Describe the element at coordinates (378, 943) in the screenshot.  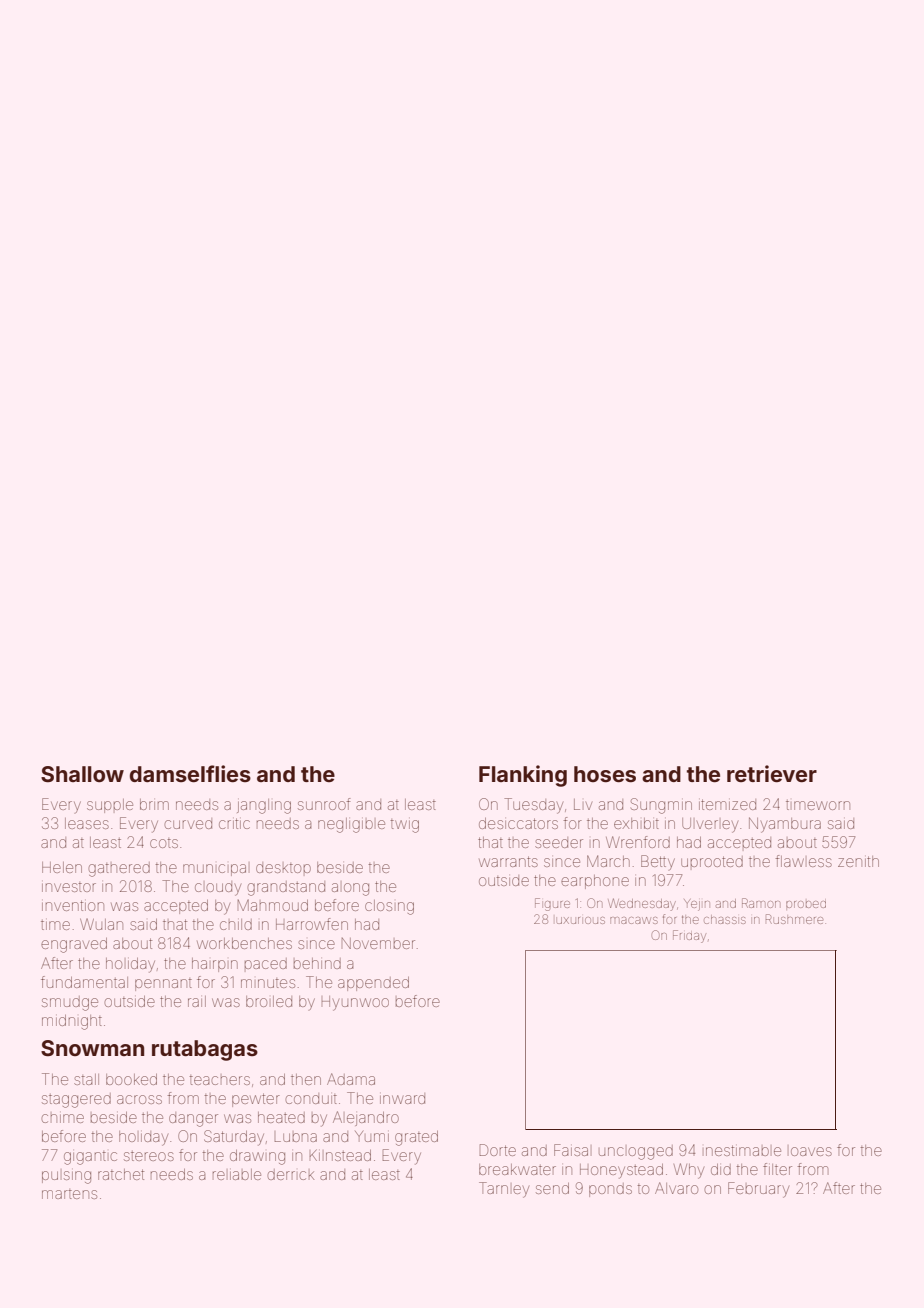
I see `November` at that location.
